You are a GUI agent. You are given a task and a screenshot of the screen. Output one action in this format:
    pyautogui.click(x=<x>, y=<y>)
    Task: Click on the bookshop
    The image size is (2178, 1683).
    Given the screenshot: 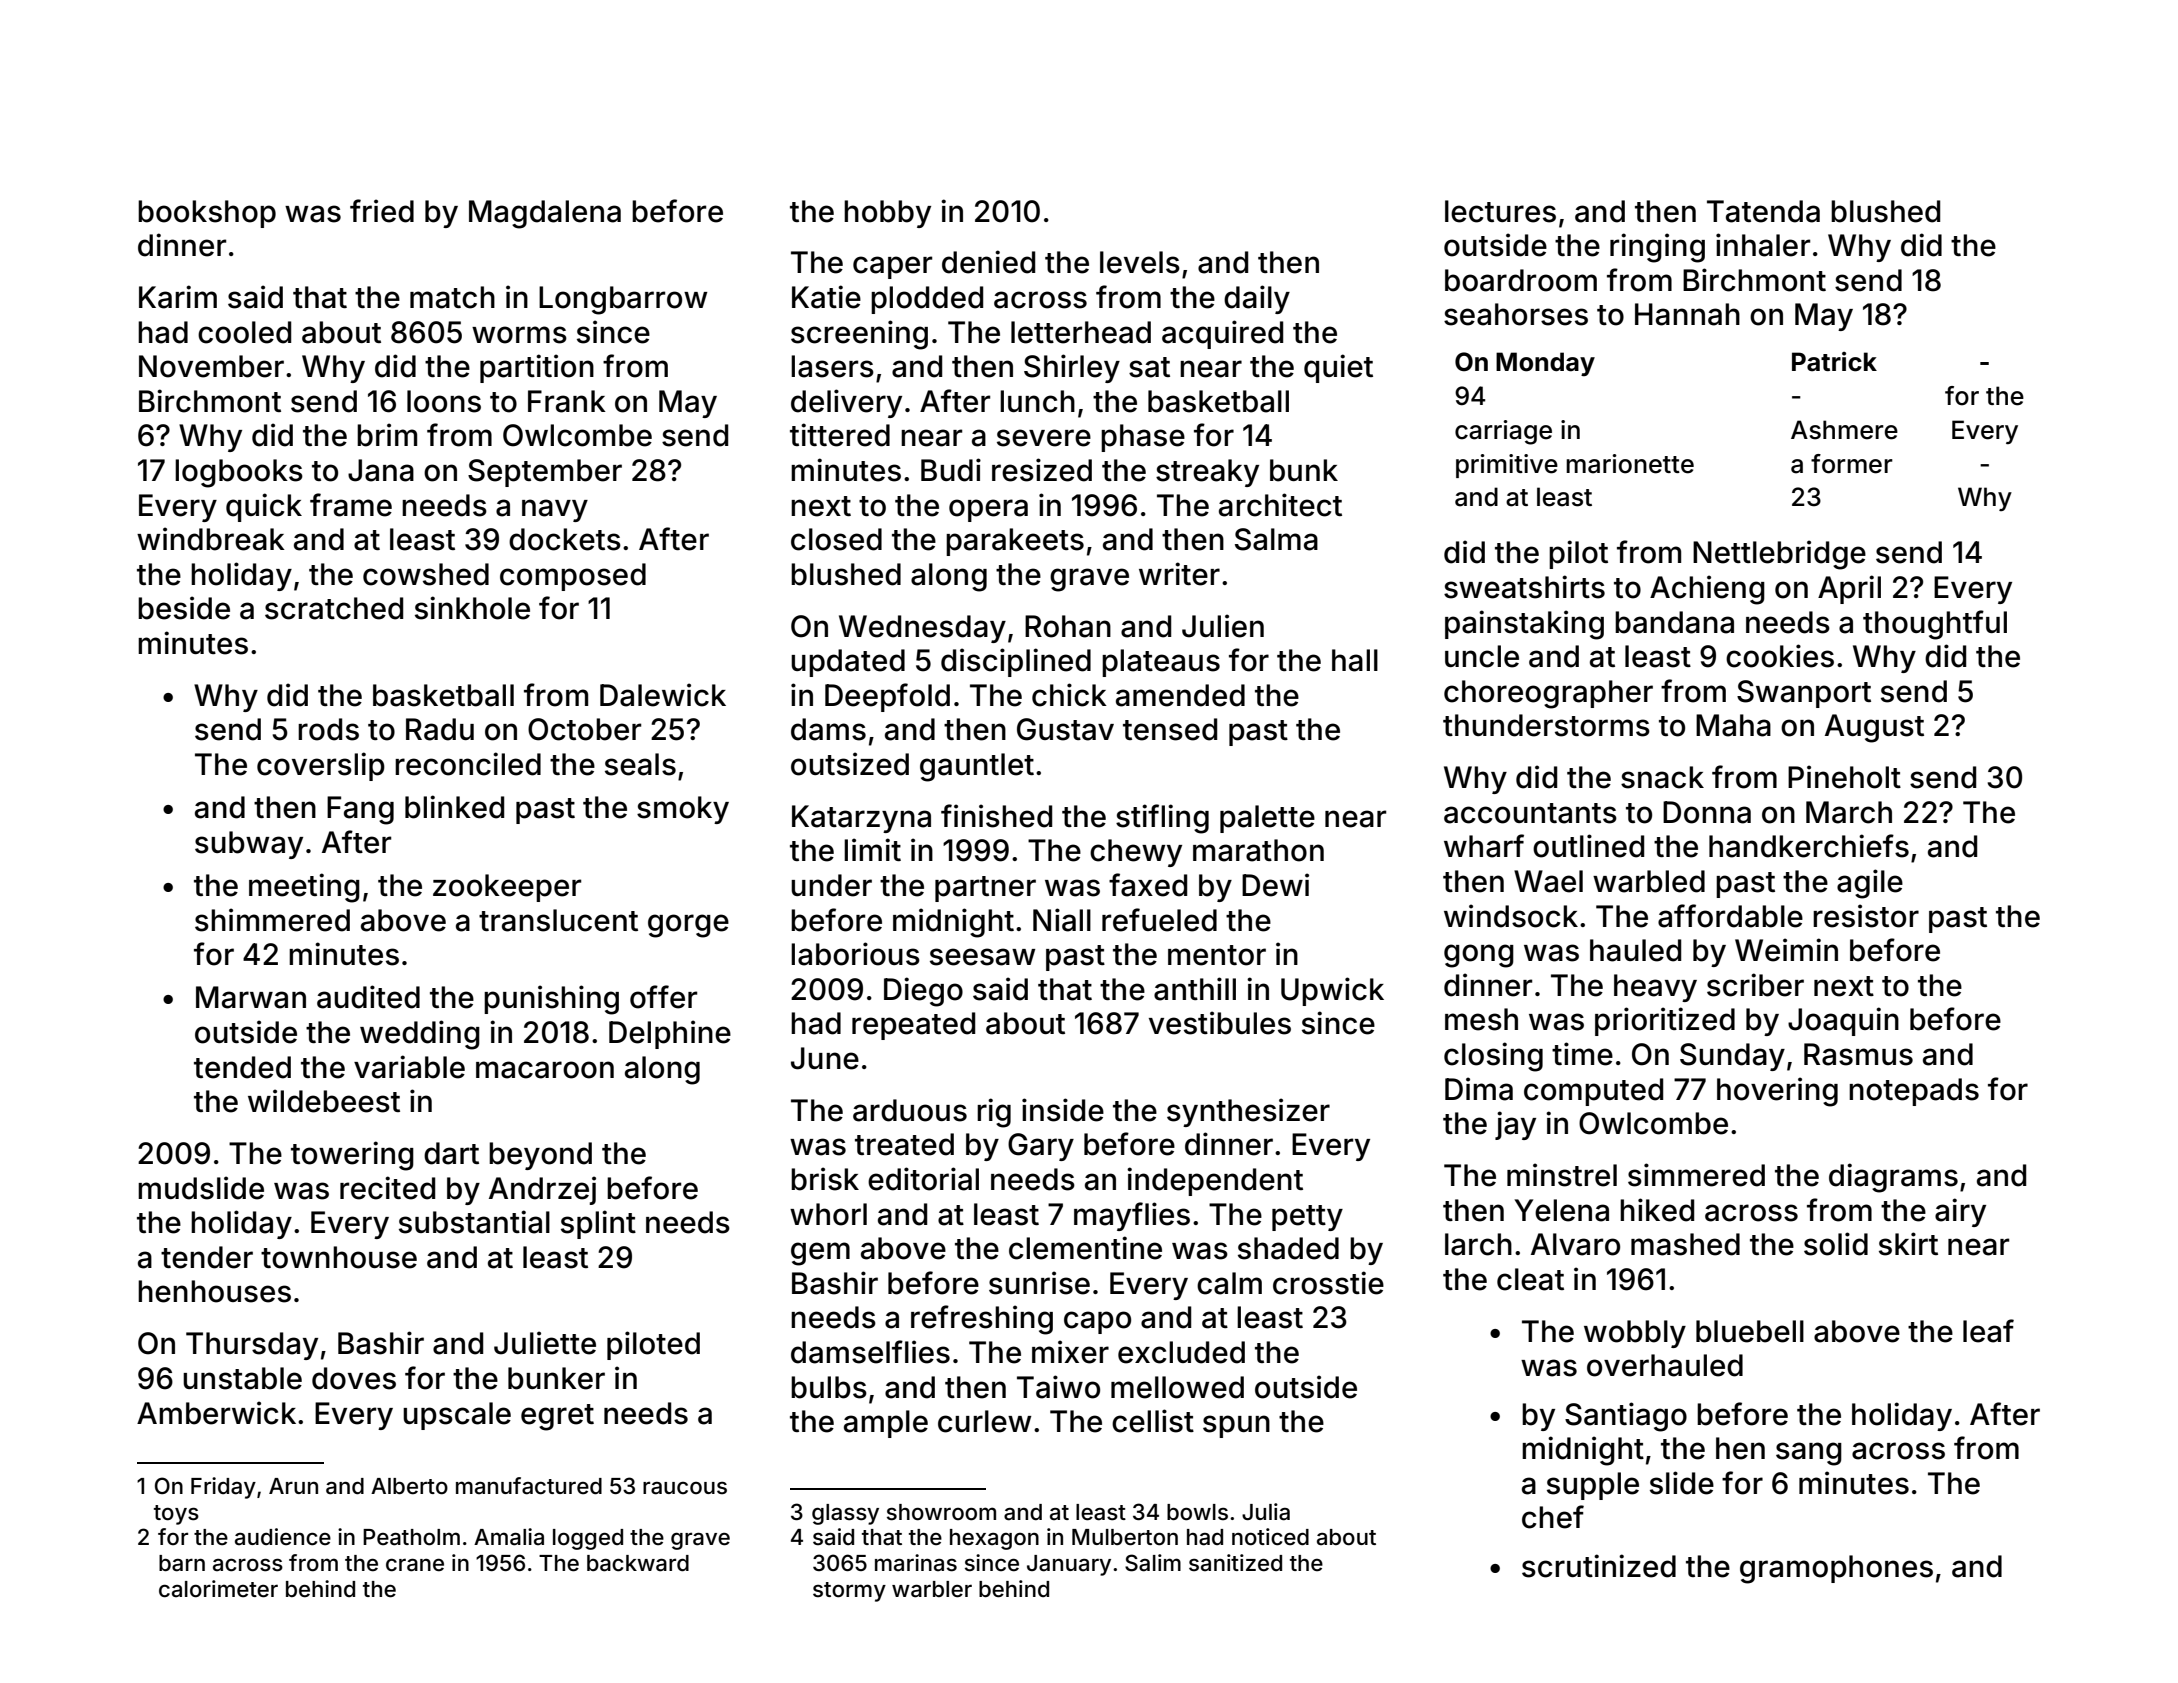 What is the action you would take?
    pyautogui.click(x=207, y=214)
